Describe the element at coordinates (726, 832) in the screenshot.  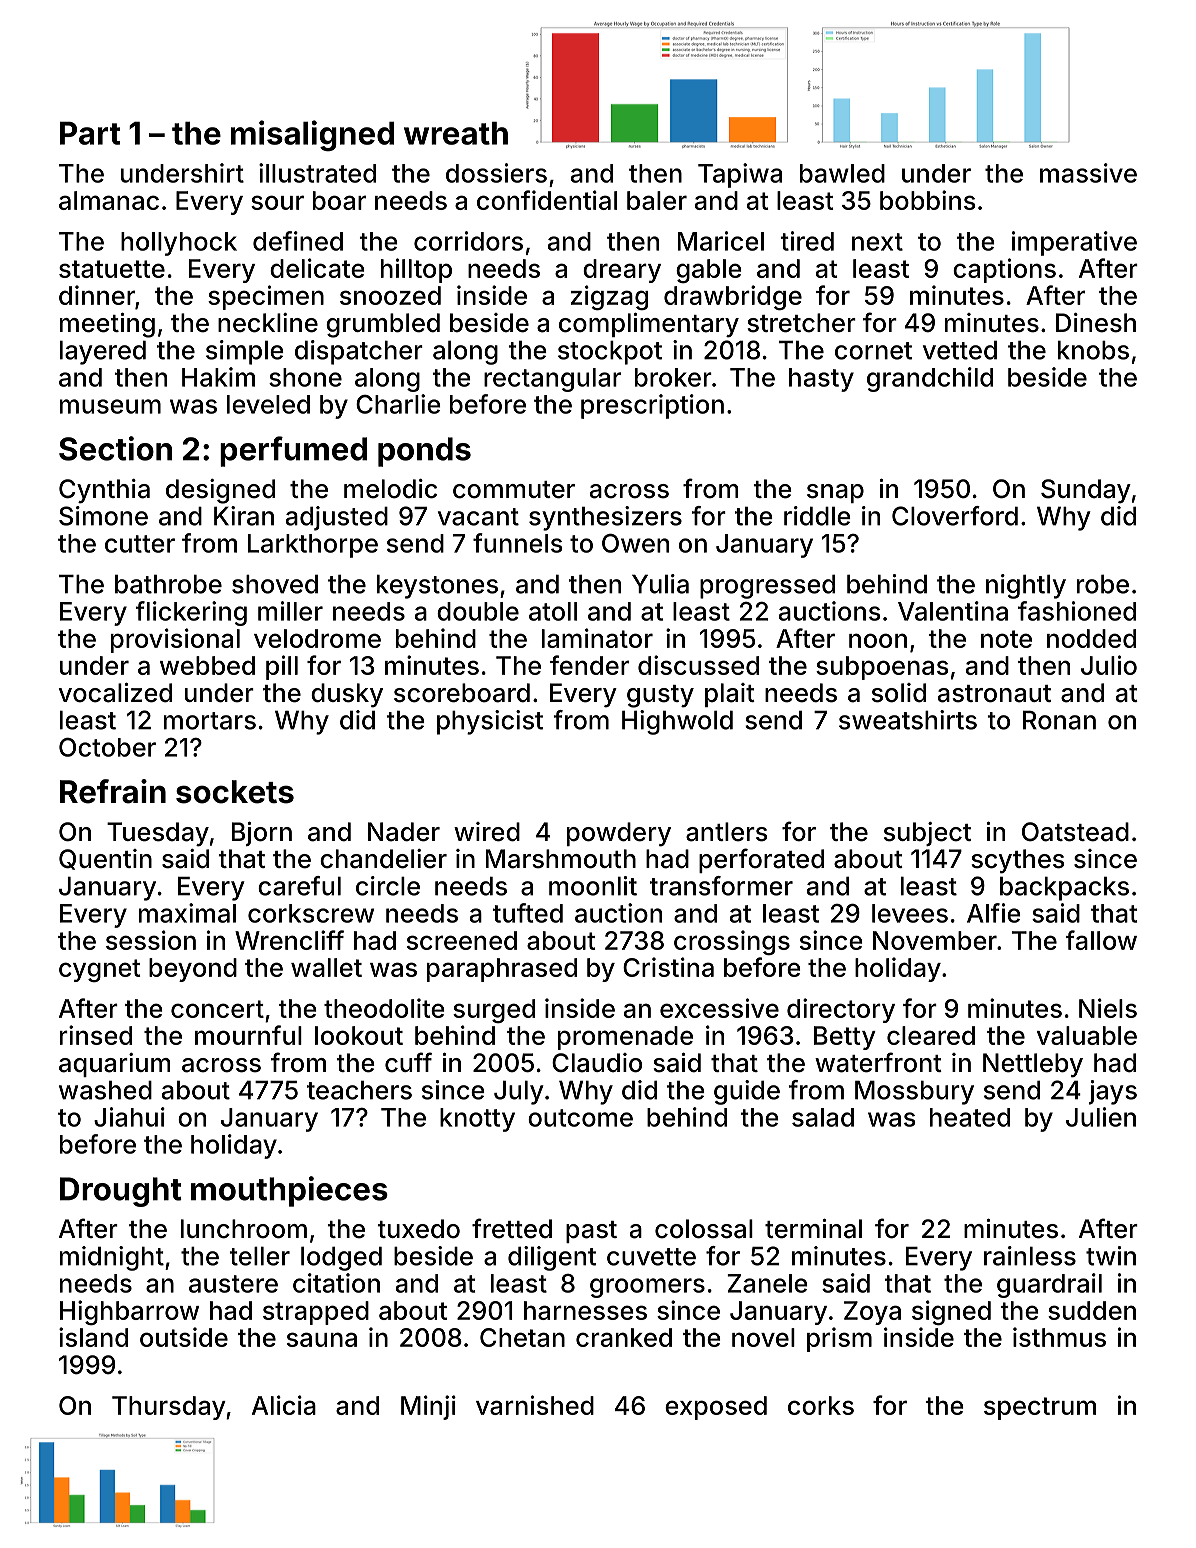
I see `antlers` at that location.
